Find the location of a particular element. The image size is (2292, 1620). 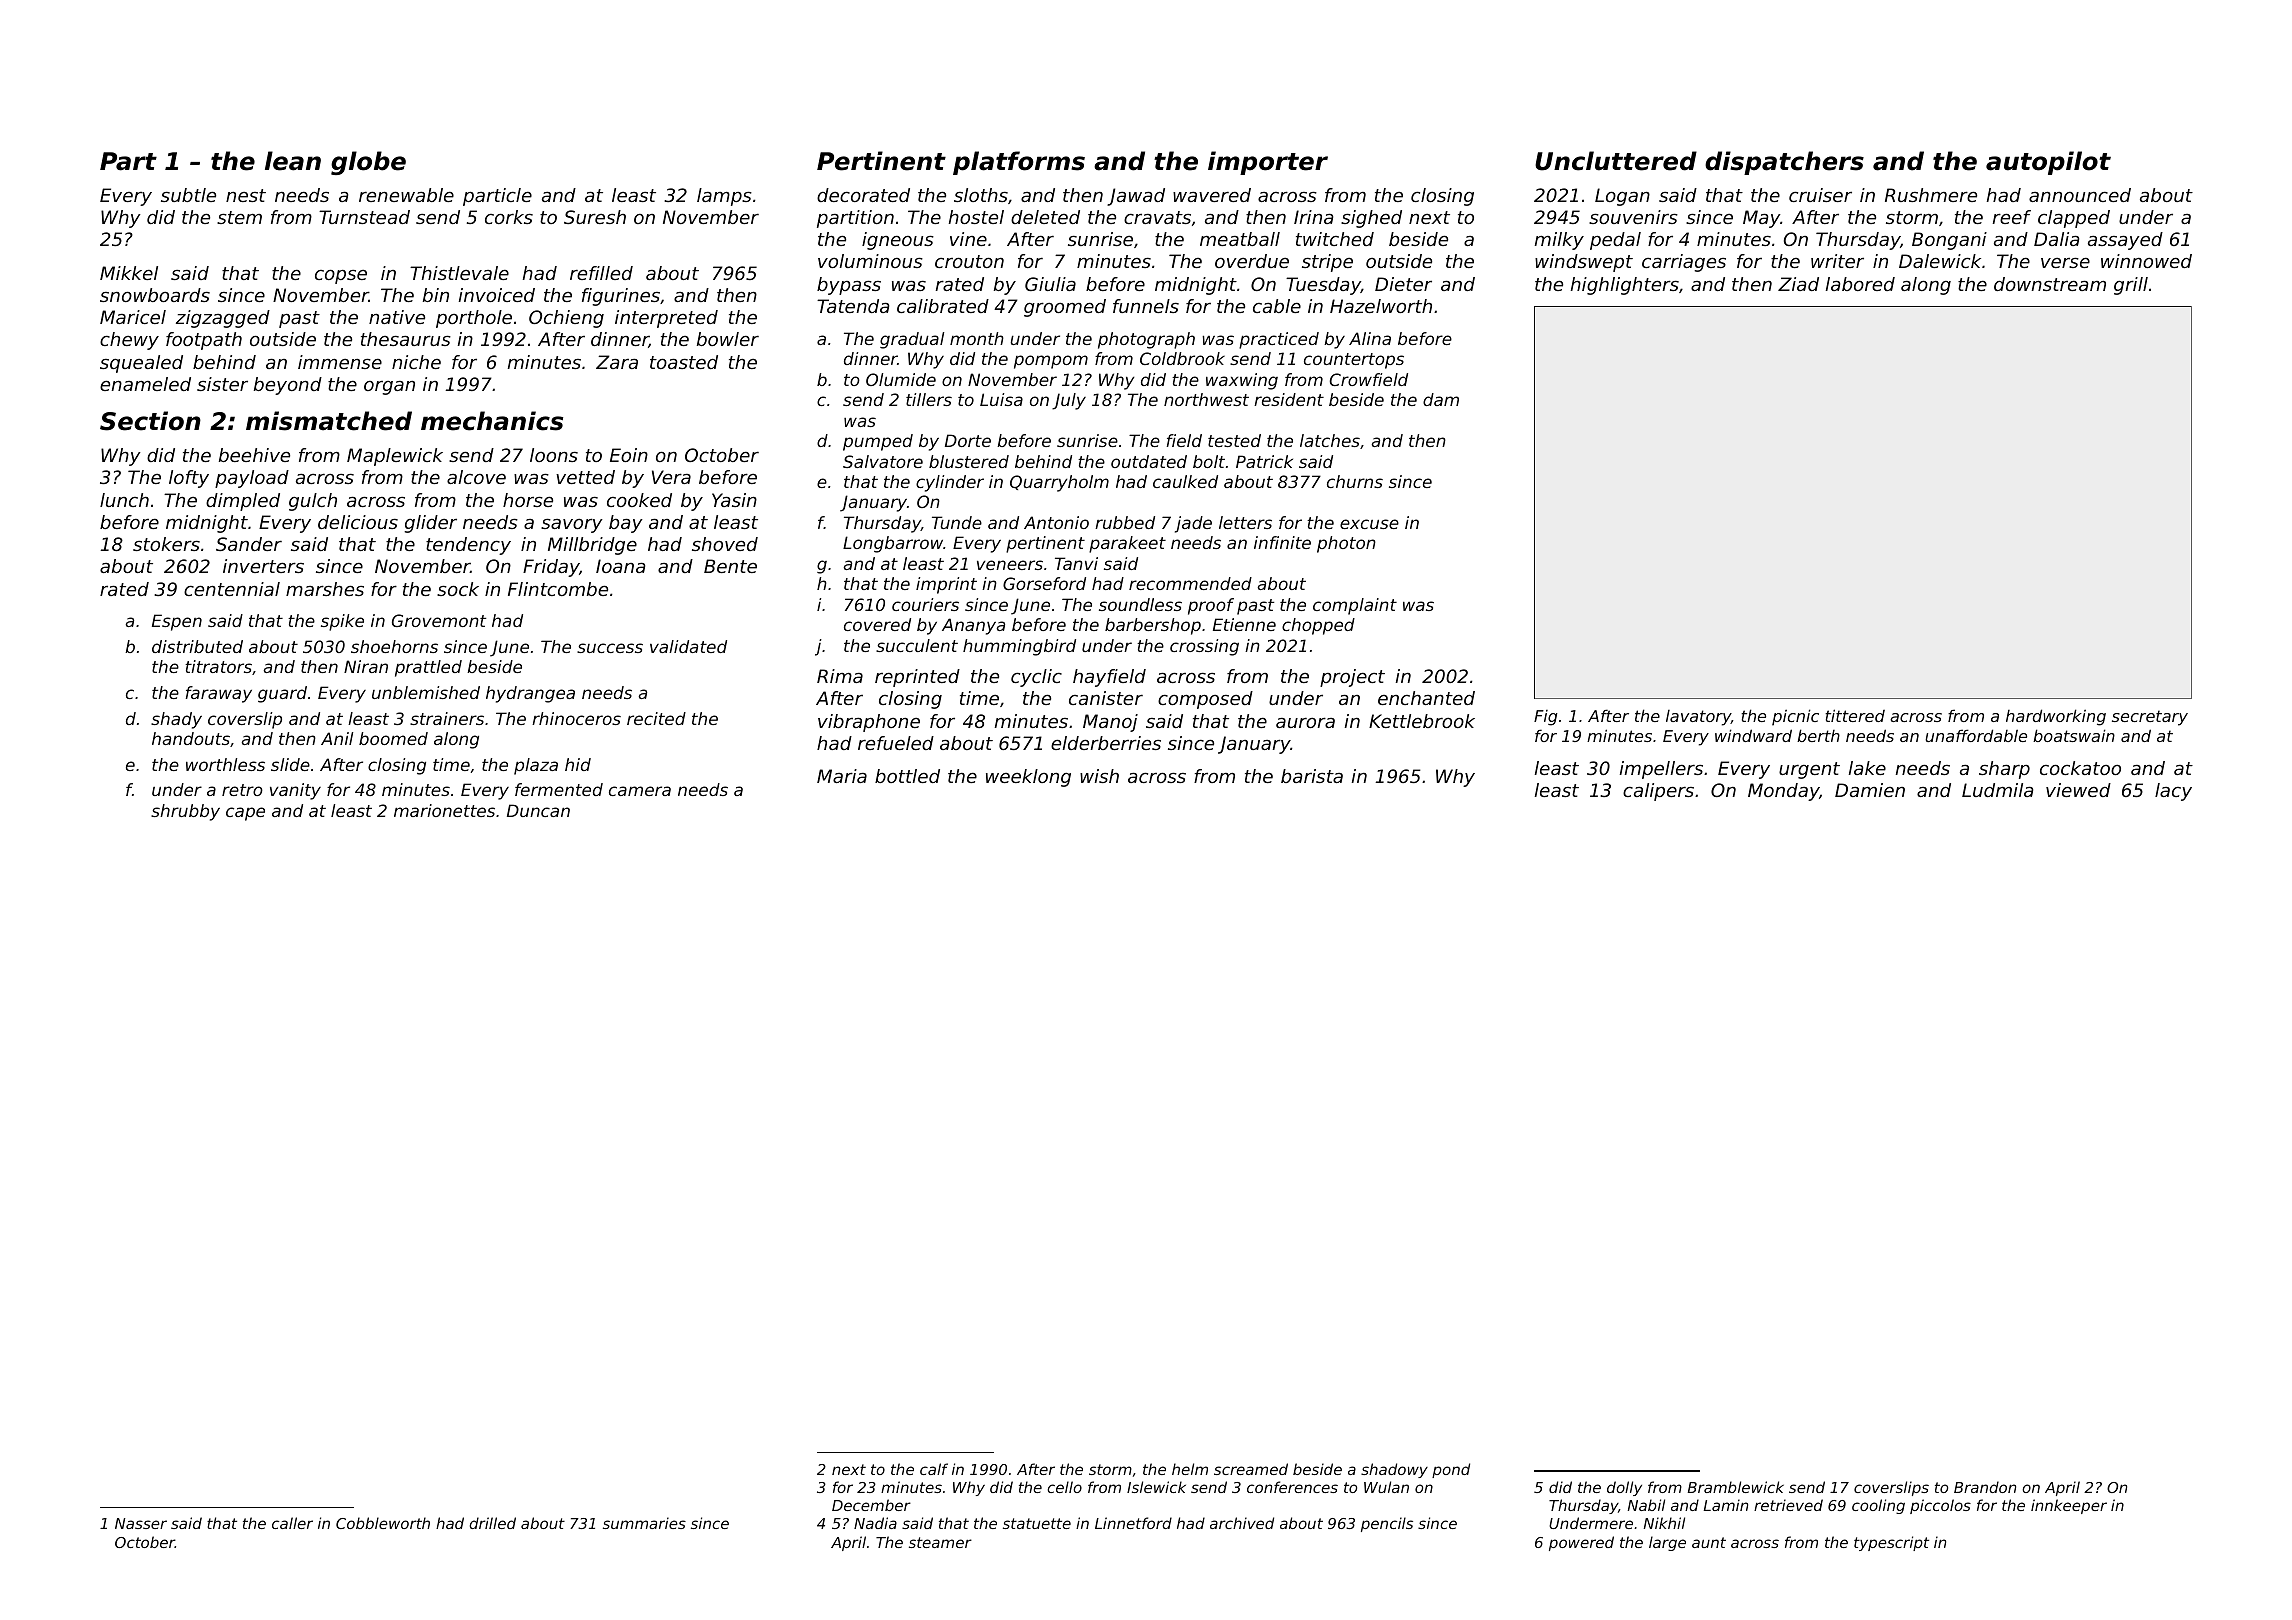

secretary is located at coordinates (2150, 718).
